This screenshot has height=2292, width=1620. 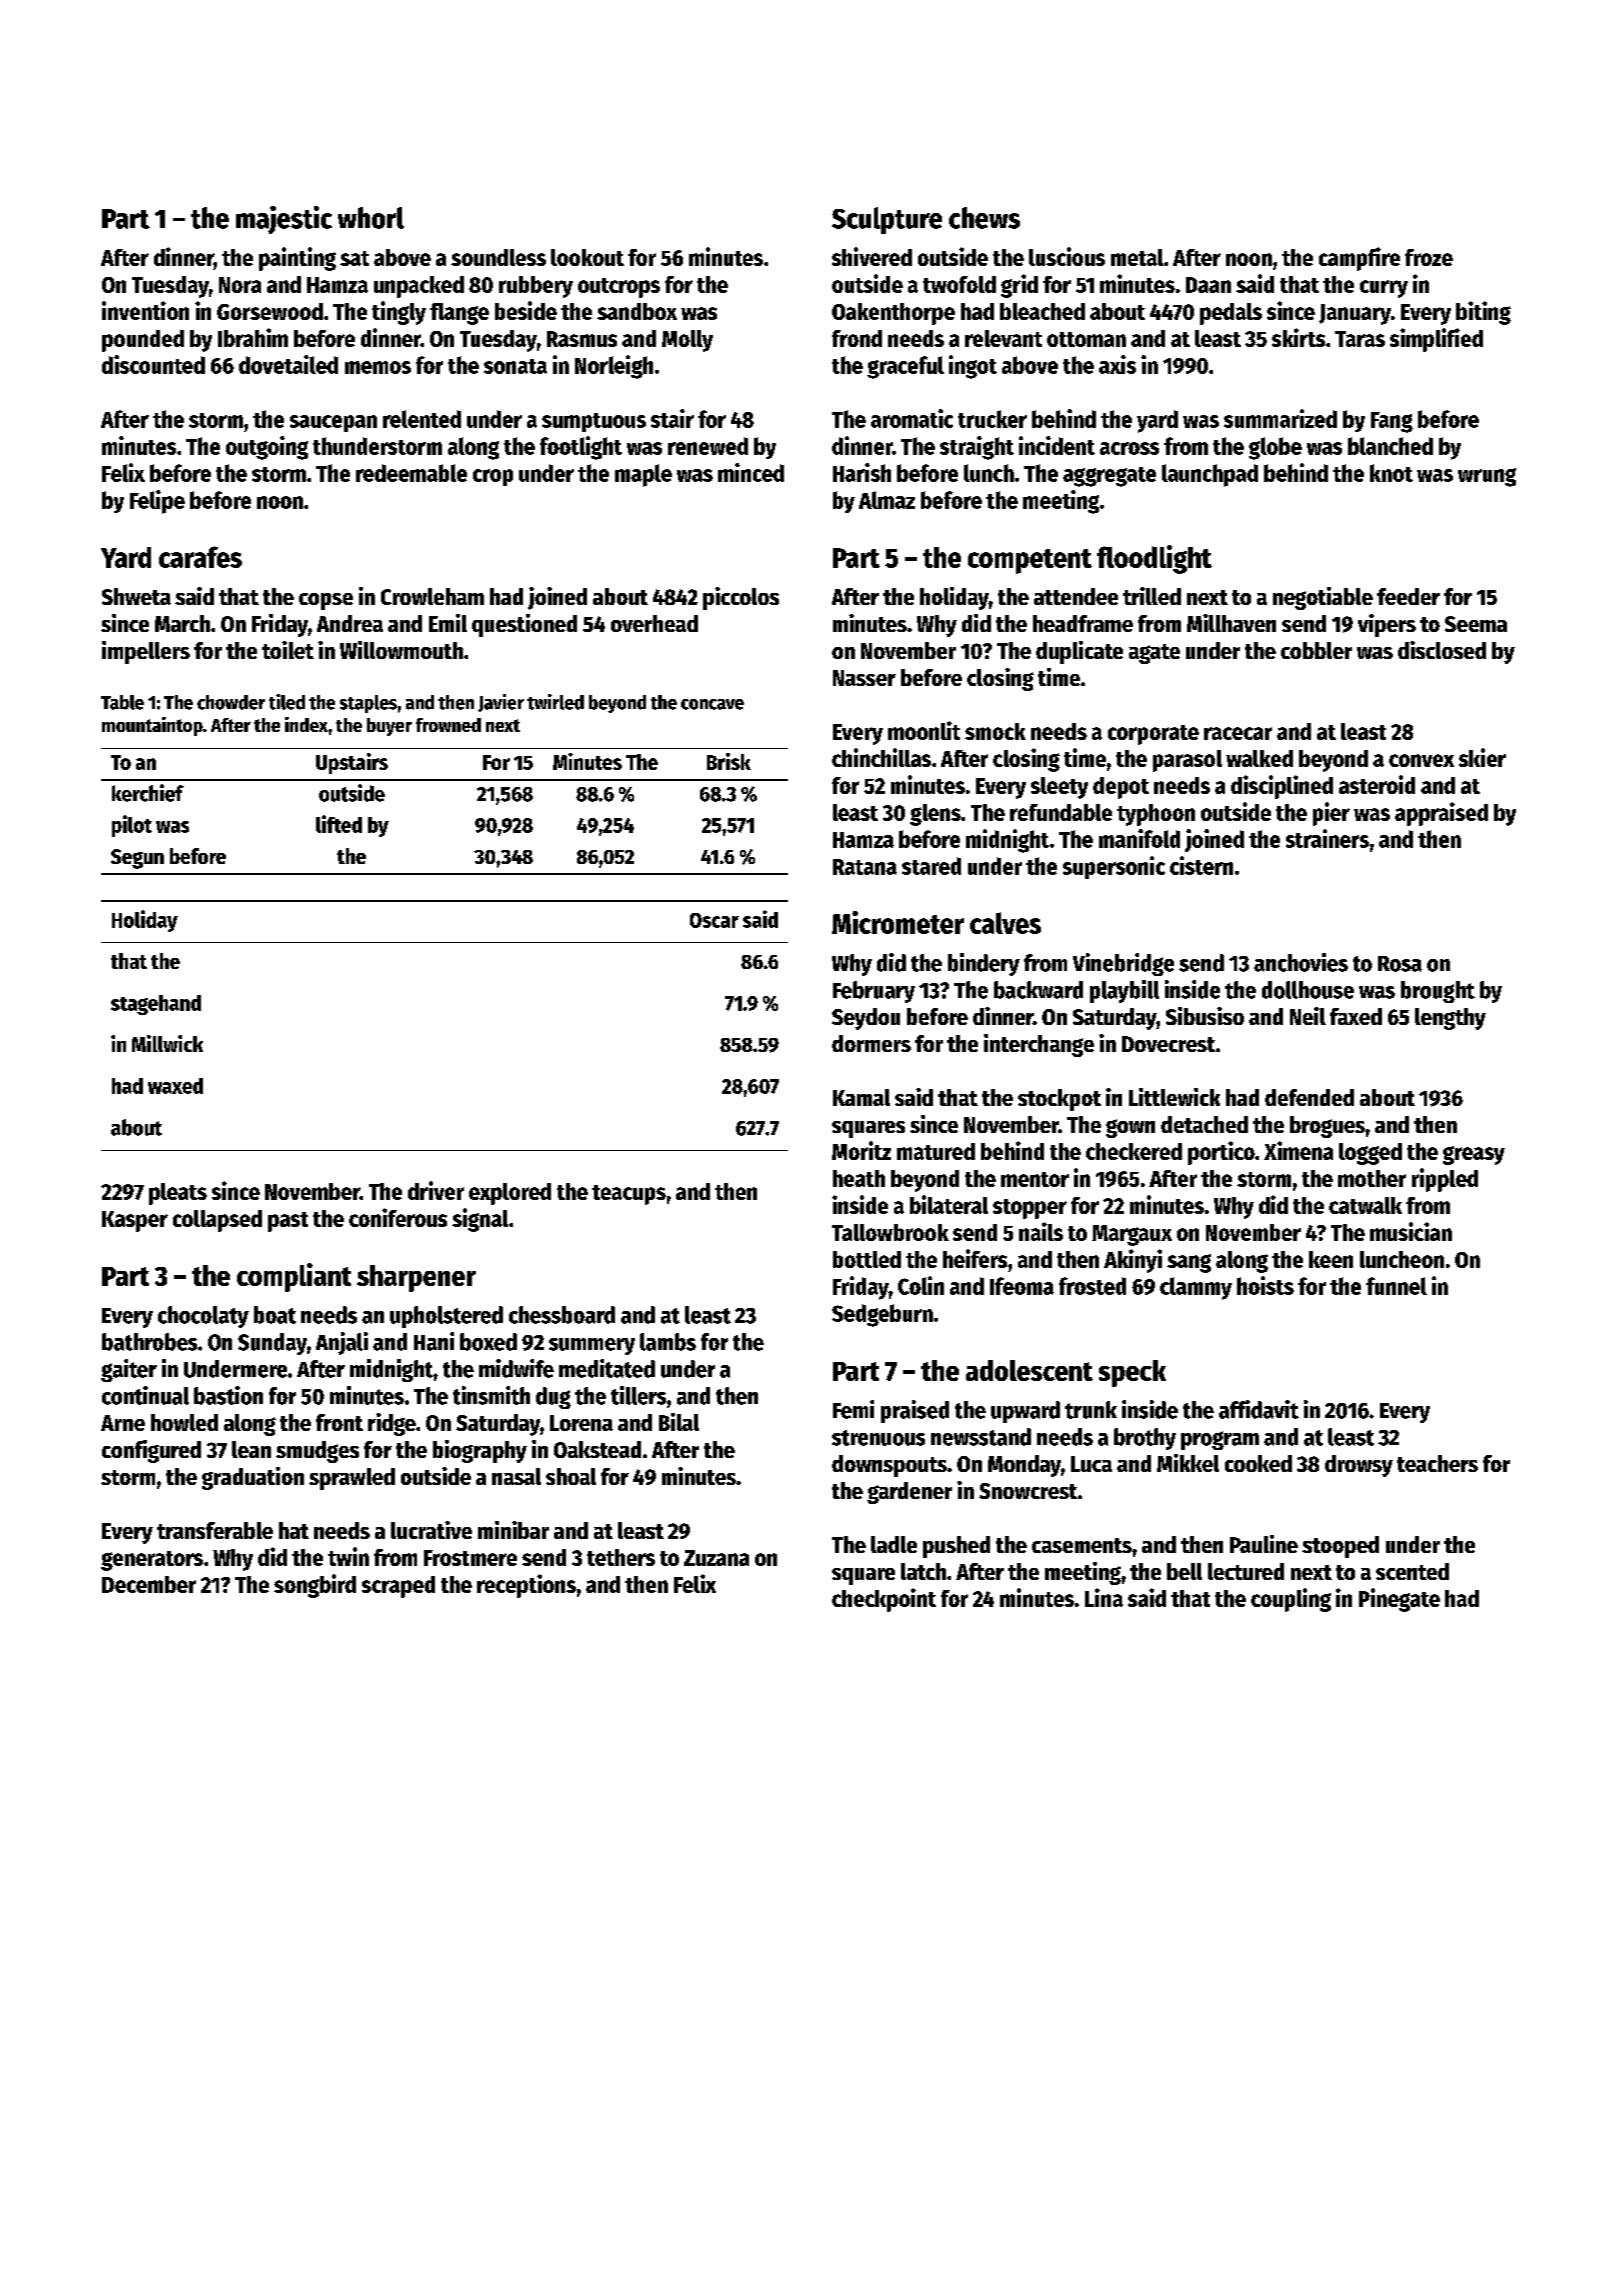 What do you see at coordinates (1359, 259) in the screenshot?
I see `campfire` at bounding box center [1359, 259].
